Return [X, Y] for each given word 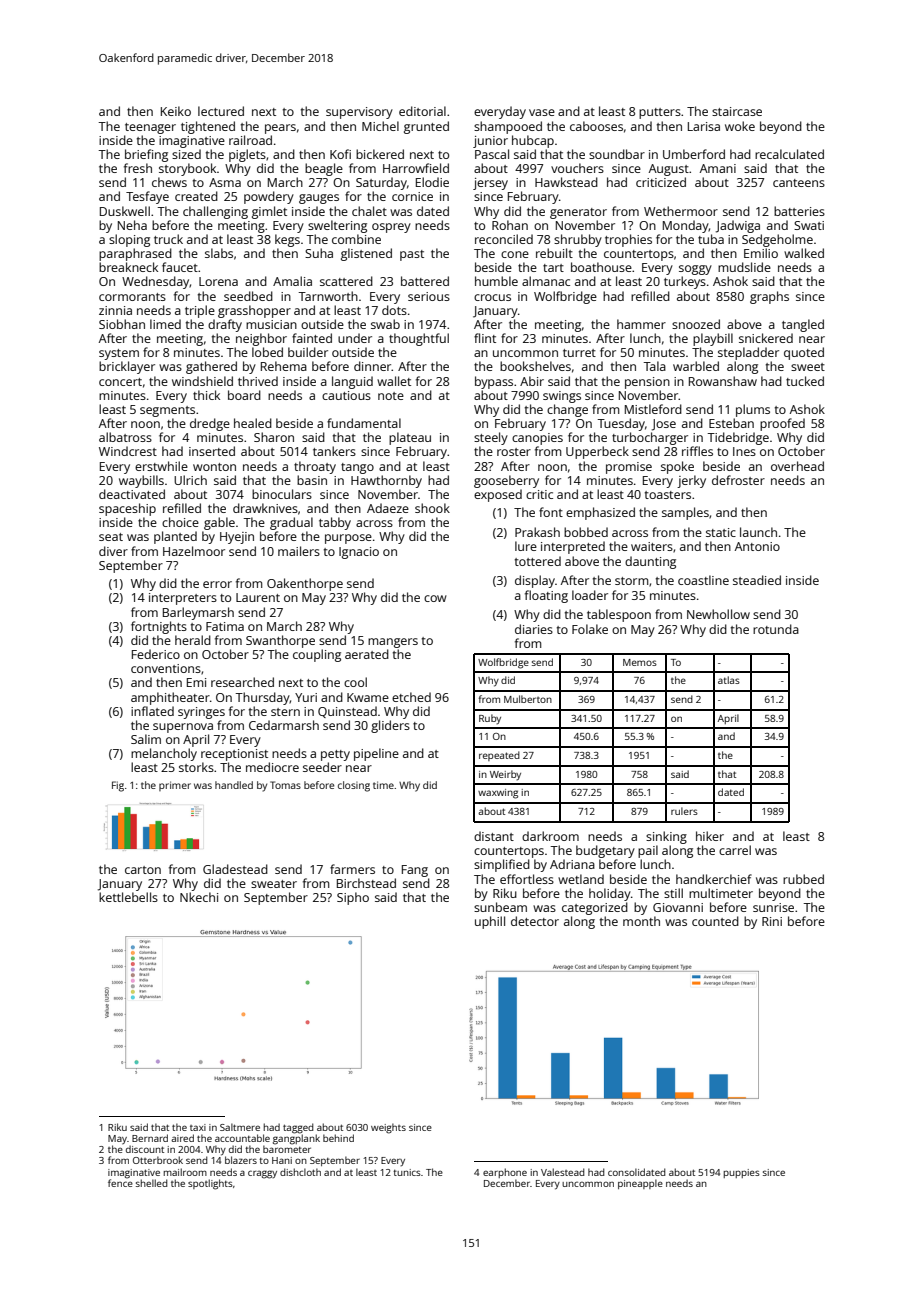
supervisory [359, 113]
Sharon [274, 437]
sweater [274, 884]
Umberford [694, 154]
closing [354, 786]
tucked [805, 381]
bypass [494, 382]
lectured [221, 111]
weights [388, 1128]
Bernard [150, 1138]
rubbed [803, 879]
